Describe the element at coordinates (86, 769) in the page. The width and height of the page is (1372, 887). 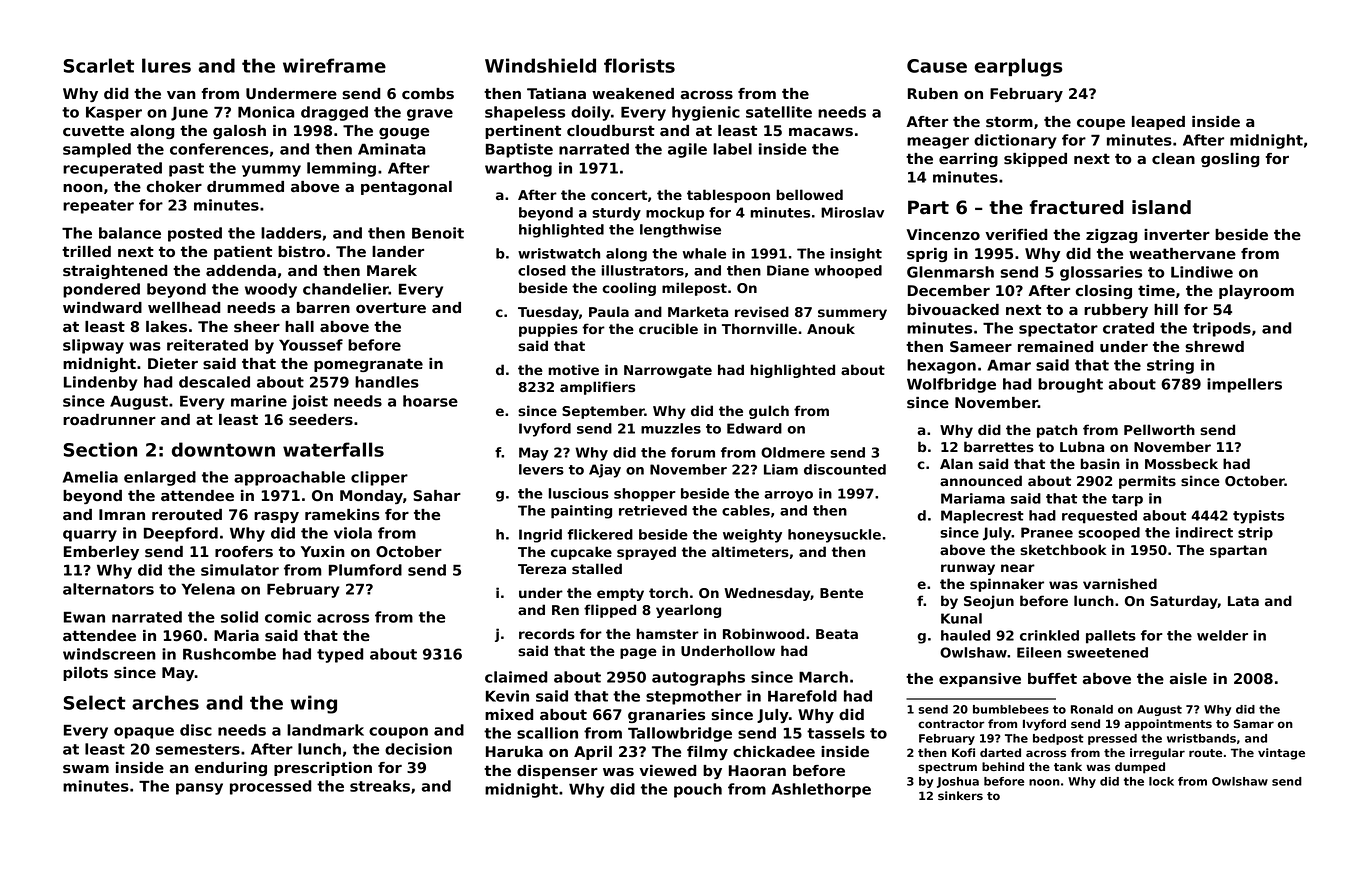
I see `swam` at that location.
